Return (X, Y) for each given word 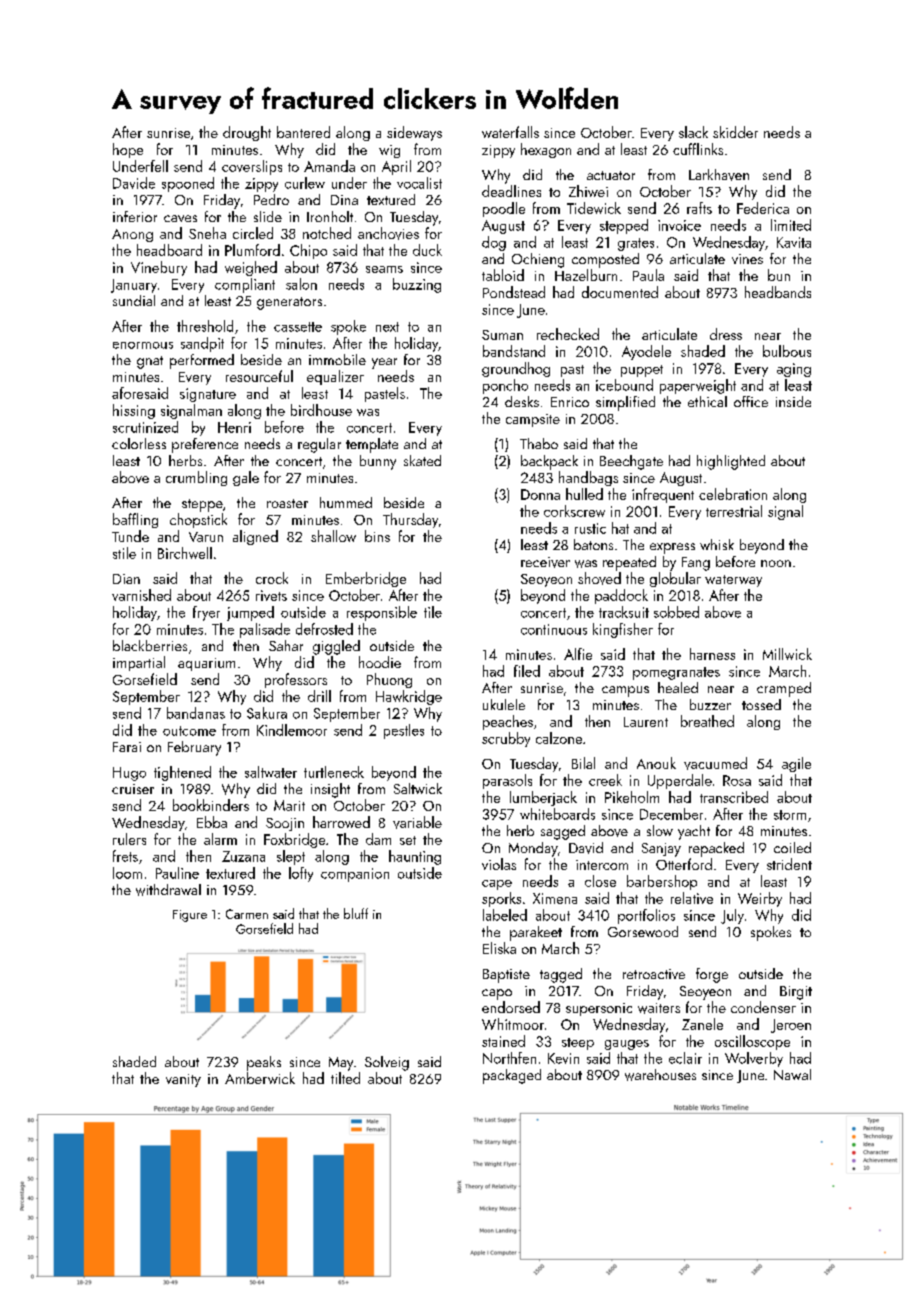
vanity (183, 1080)
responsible (382, 613)
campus (625, 691)
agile (796, 764)
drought (247, 133)
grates (636, 244)
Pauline (177, 873)
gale (246, 478)
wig (389, 151)
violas (499, 864)
